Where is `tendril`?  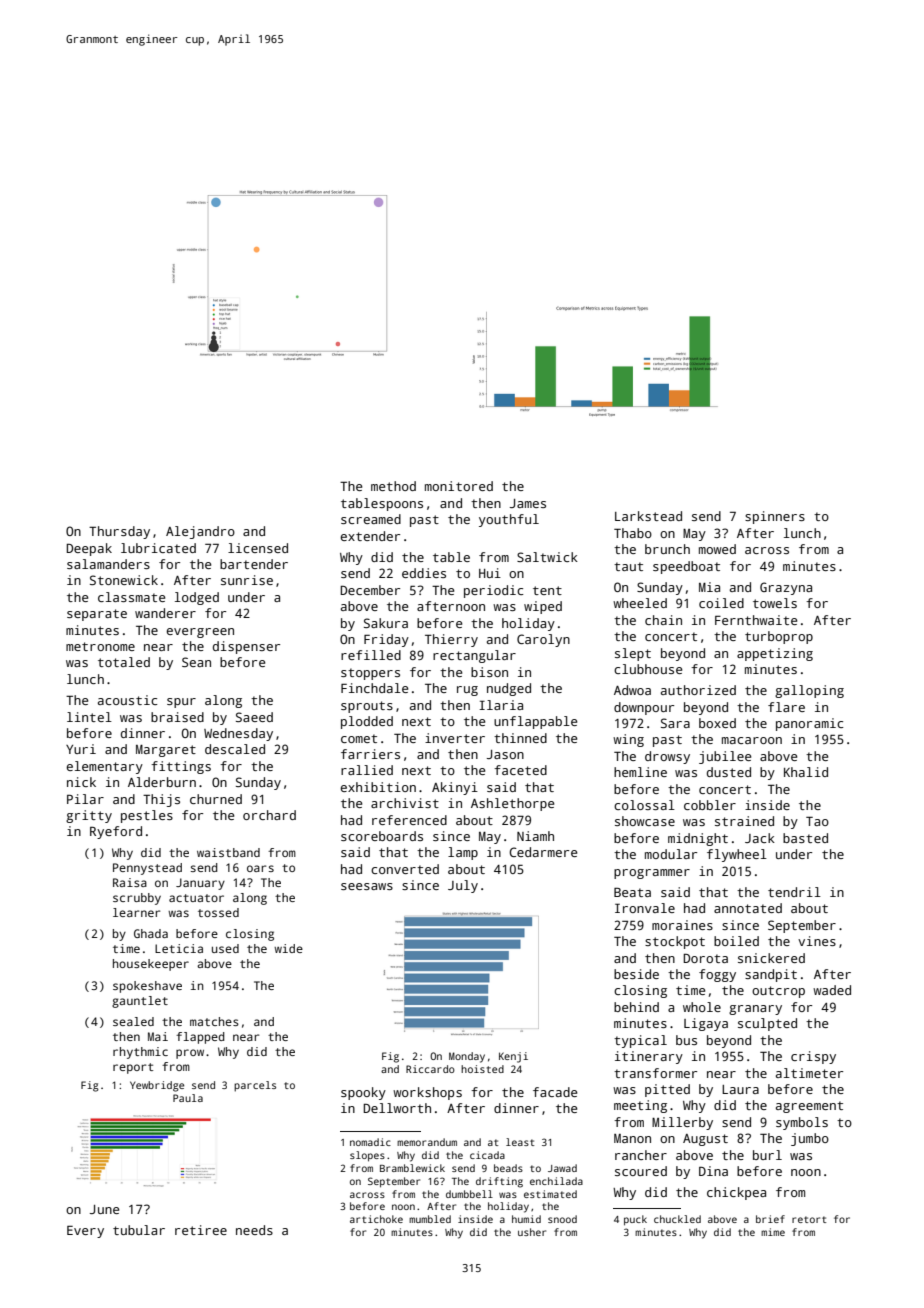
tendril is located at coordinates (794, 892).
